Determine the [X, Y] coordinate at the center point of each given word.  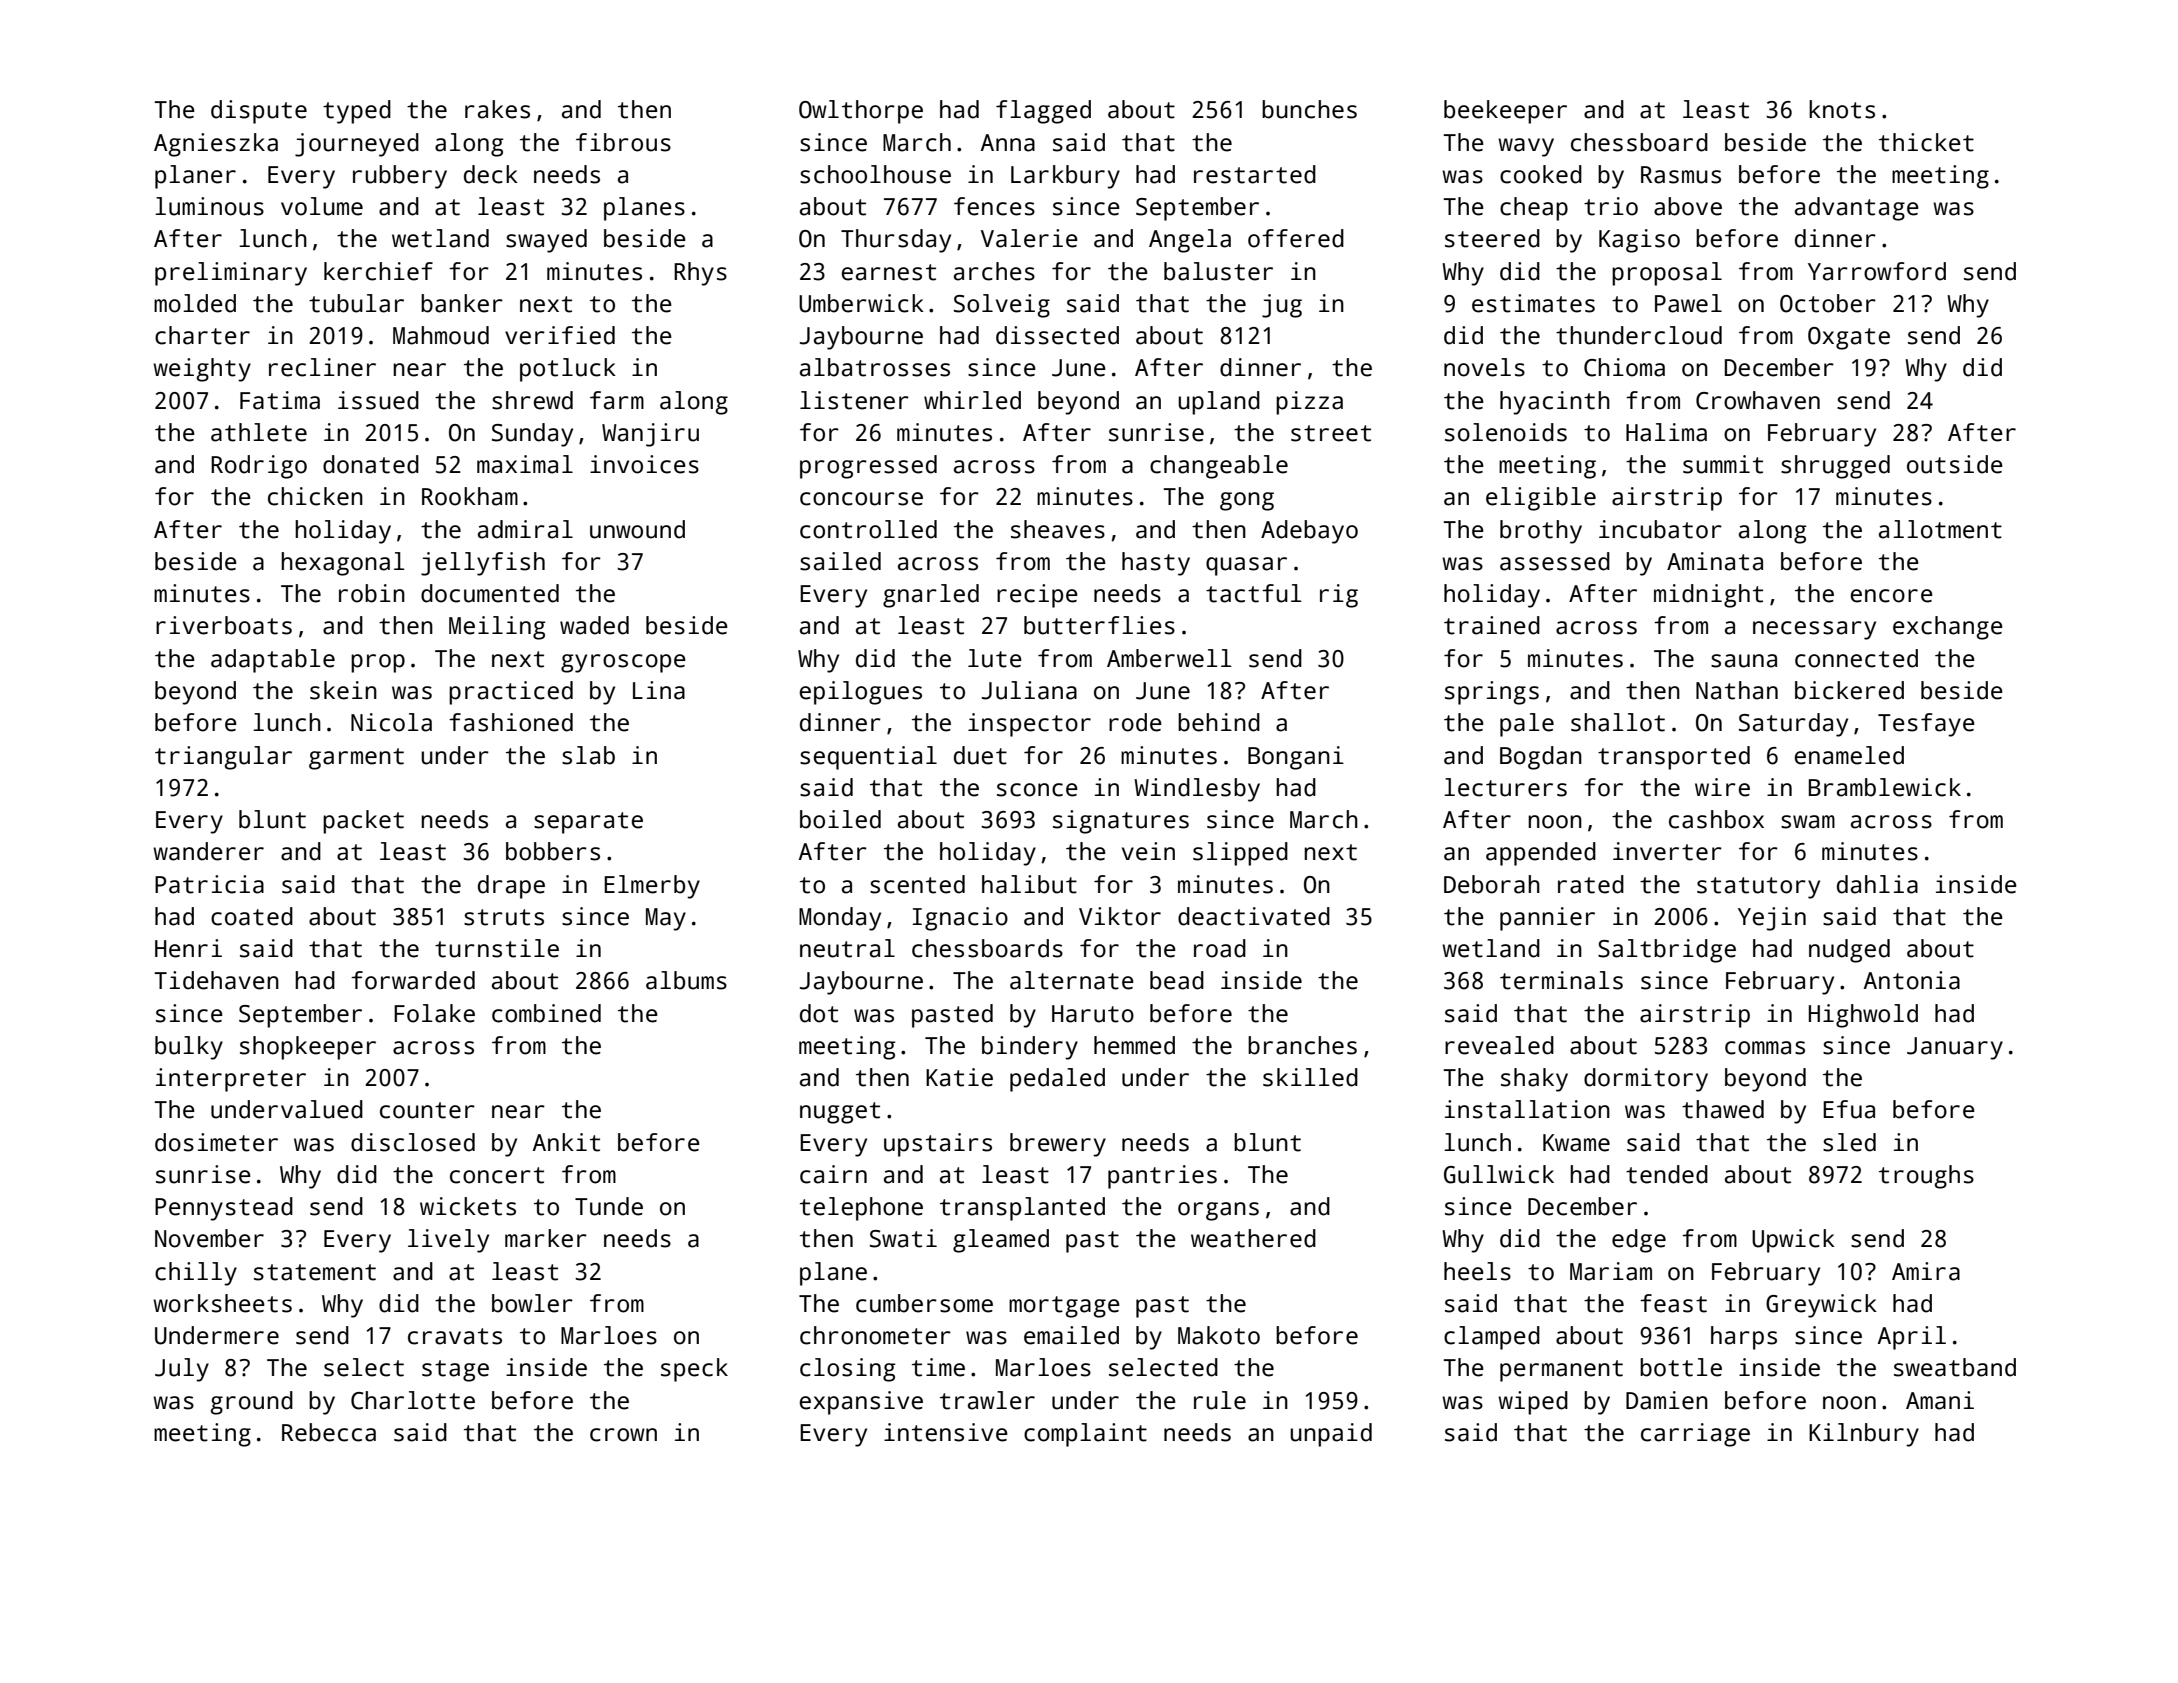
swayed [546, 241]
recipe [1037, 596]
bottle [1681, 1367]
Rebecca [329, 1432]
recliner [322, 367]
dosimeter [216, 1142]
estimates [1533, 303]
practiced [511, 693]
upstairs [938, 1145]
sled [1849, 1142]
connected [1856, 658]
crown [623, 1435]
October [1828, 303]
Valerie [1029, 238]
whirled [972, 400]
